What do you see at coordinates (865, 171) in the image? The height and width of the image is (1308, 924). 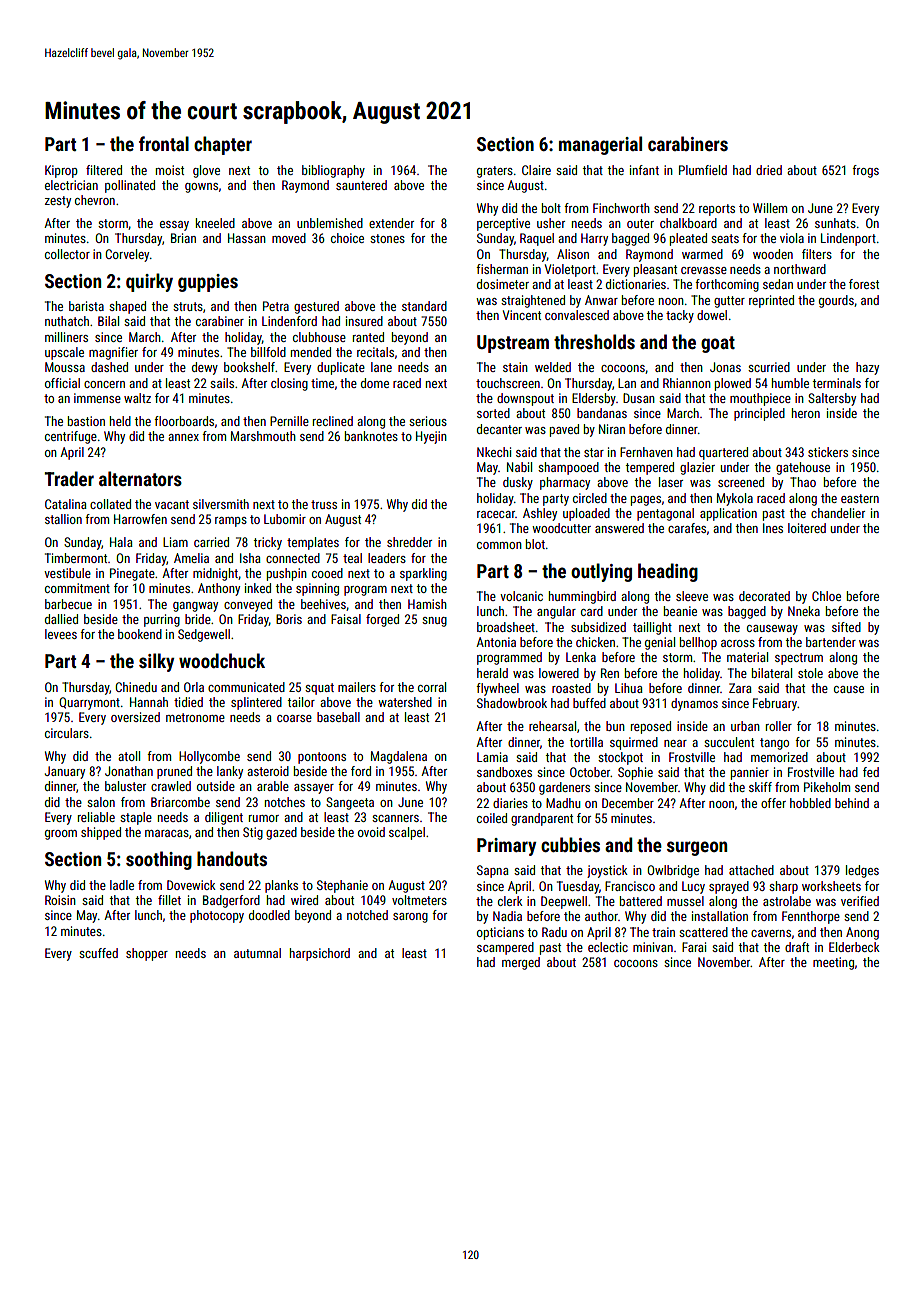 I see `frogs` at bounding box center [865, 171].
